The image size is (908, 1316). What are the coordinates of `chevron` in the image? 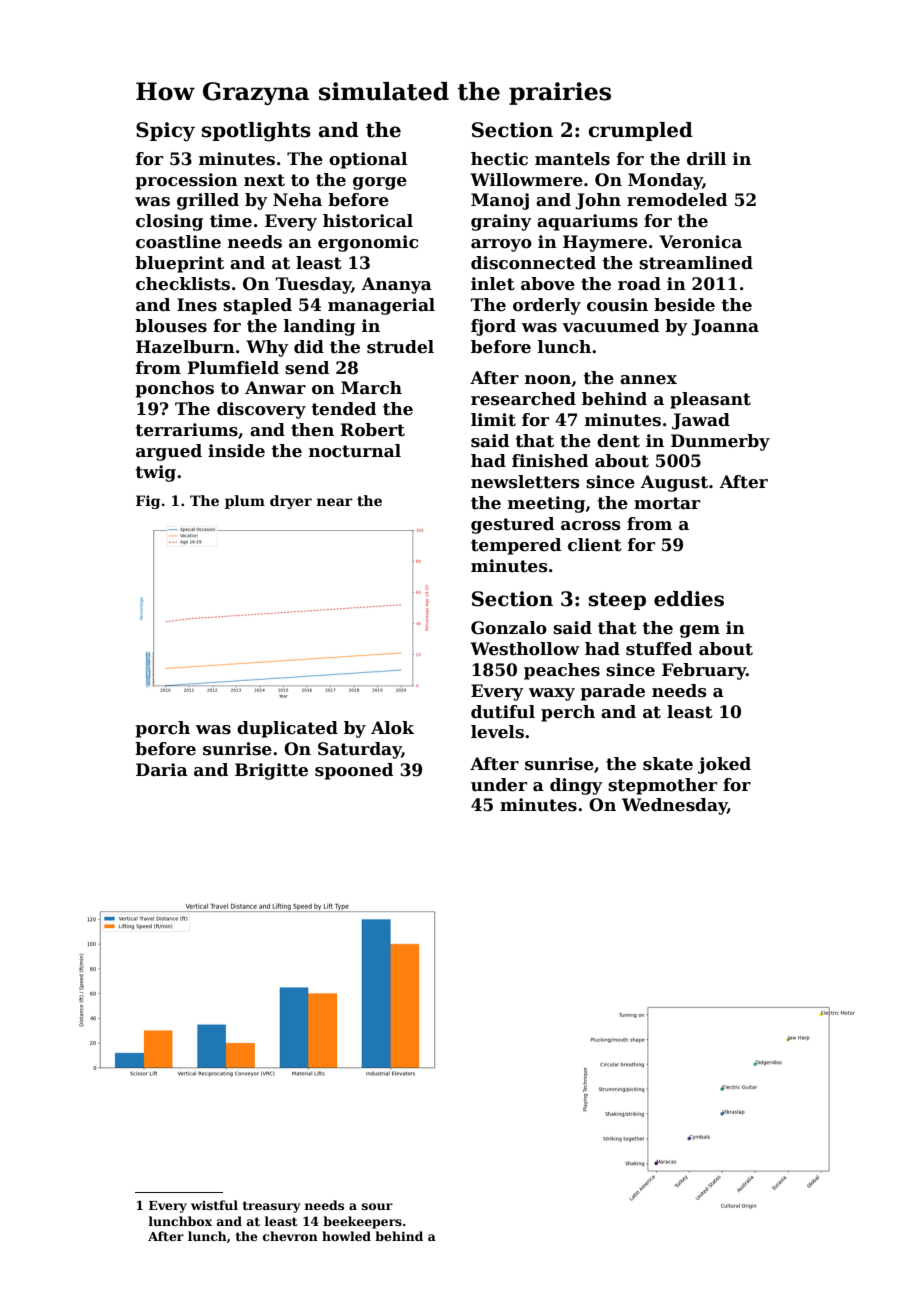 It's located at (290, 1236).
